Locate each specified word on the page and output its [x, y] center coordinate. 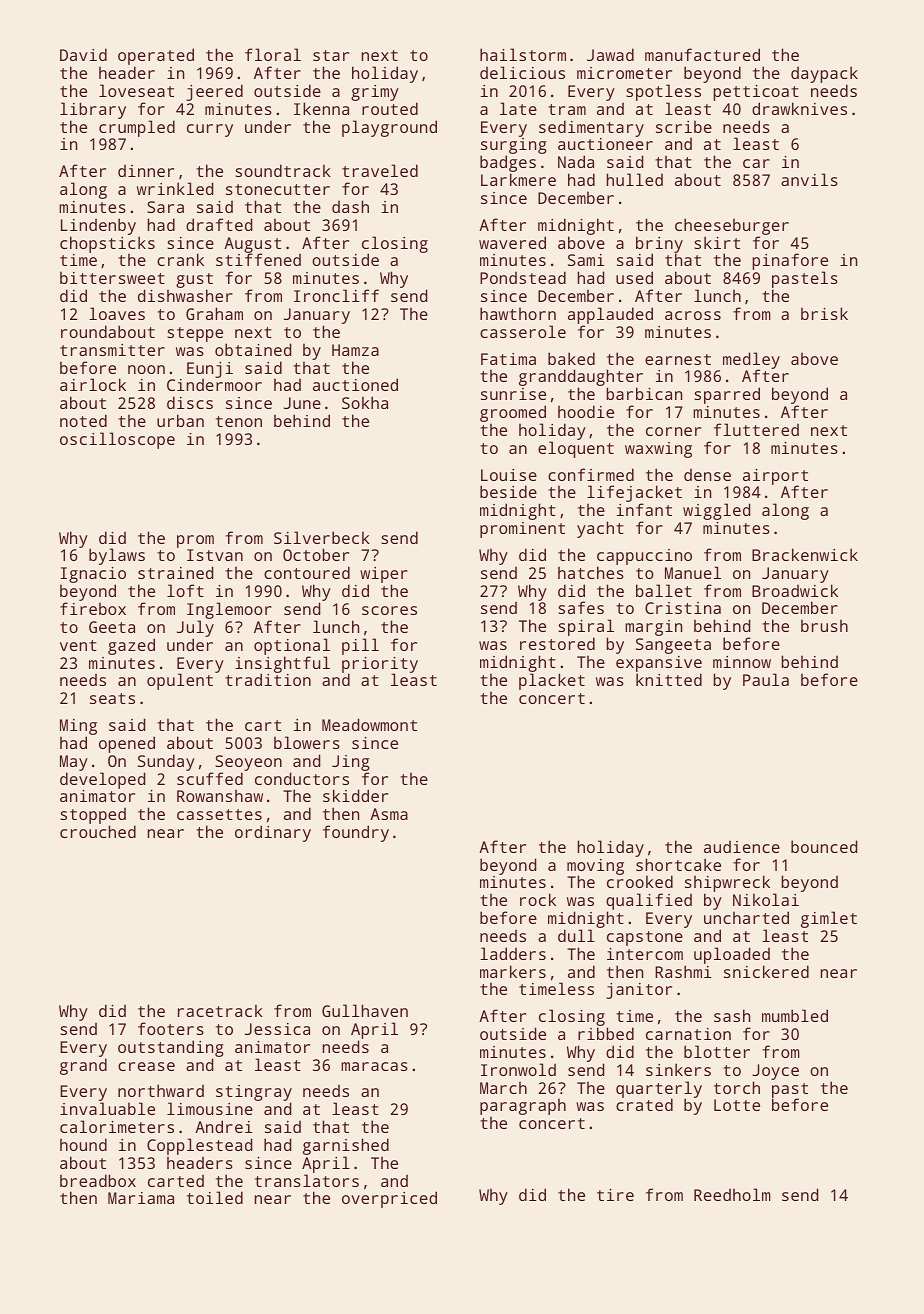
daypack [824, 74]
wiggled [716, 511]
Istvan [215, 555]
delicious [522, 72]
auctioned [355, 384]
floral [273, 54]
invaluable [107, 1109]
